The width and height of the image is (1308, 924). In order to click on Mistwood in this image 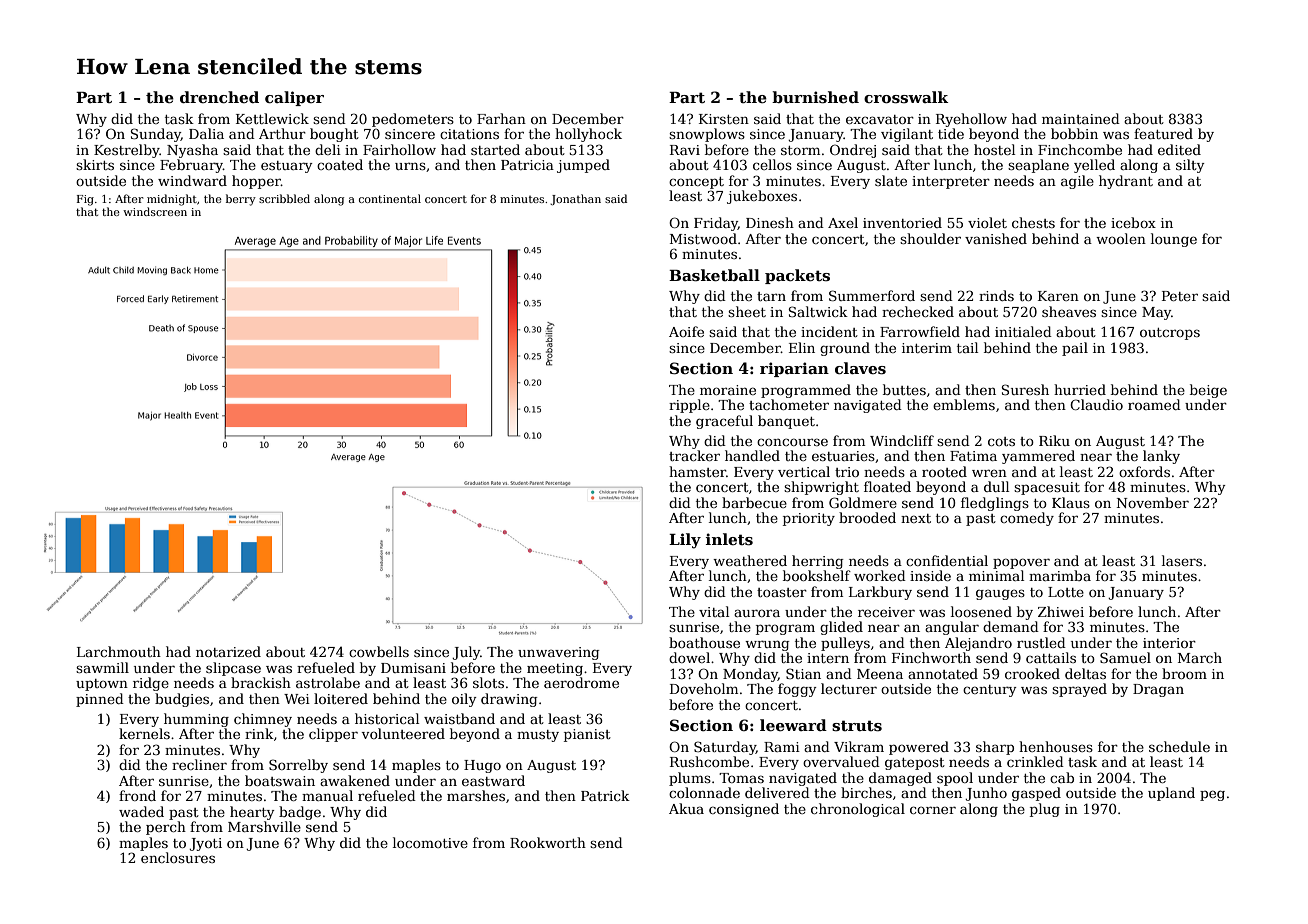, I will do `click(703, 238)`.
